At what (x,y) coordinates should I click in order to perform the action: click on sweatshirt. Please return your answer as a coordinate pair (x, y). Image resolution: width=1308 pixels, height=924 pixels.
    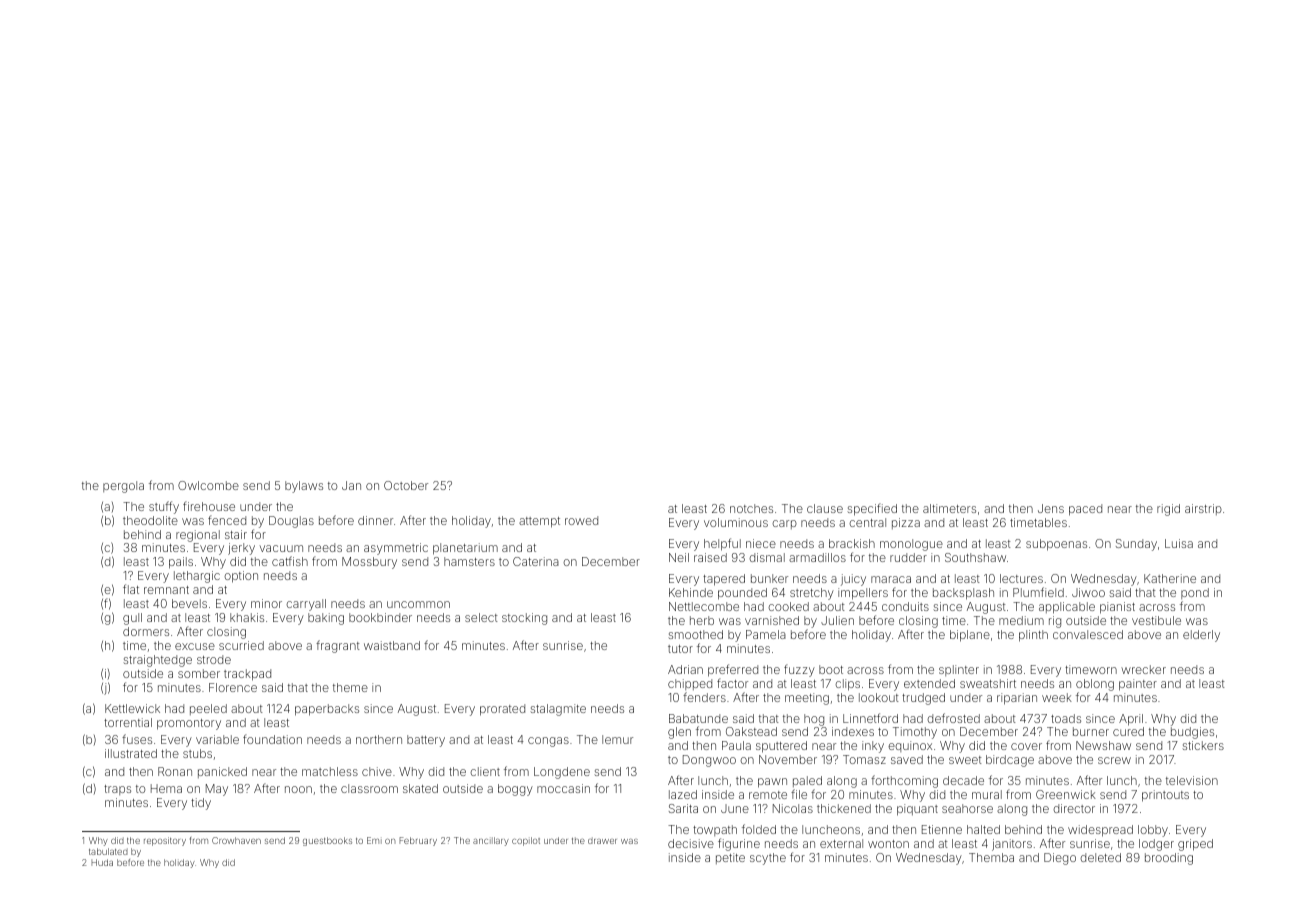
    Looking at the image, I should click on (988, 683).
